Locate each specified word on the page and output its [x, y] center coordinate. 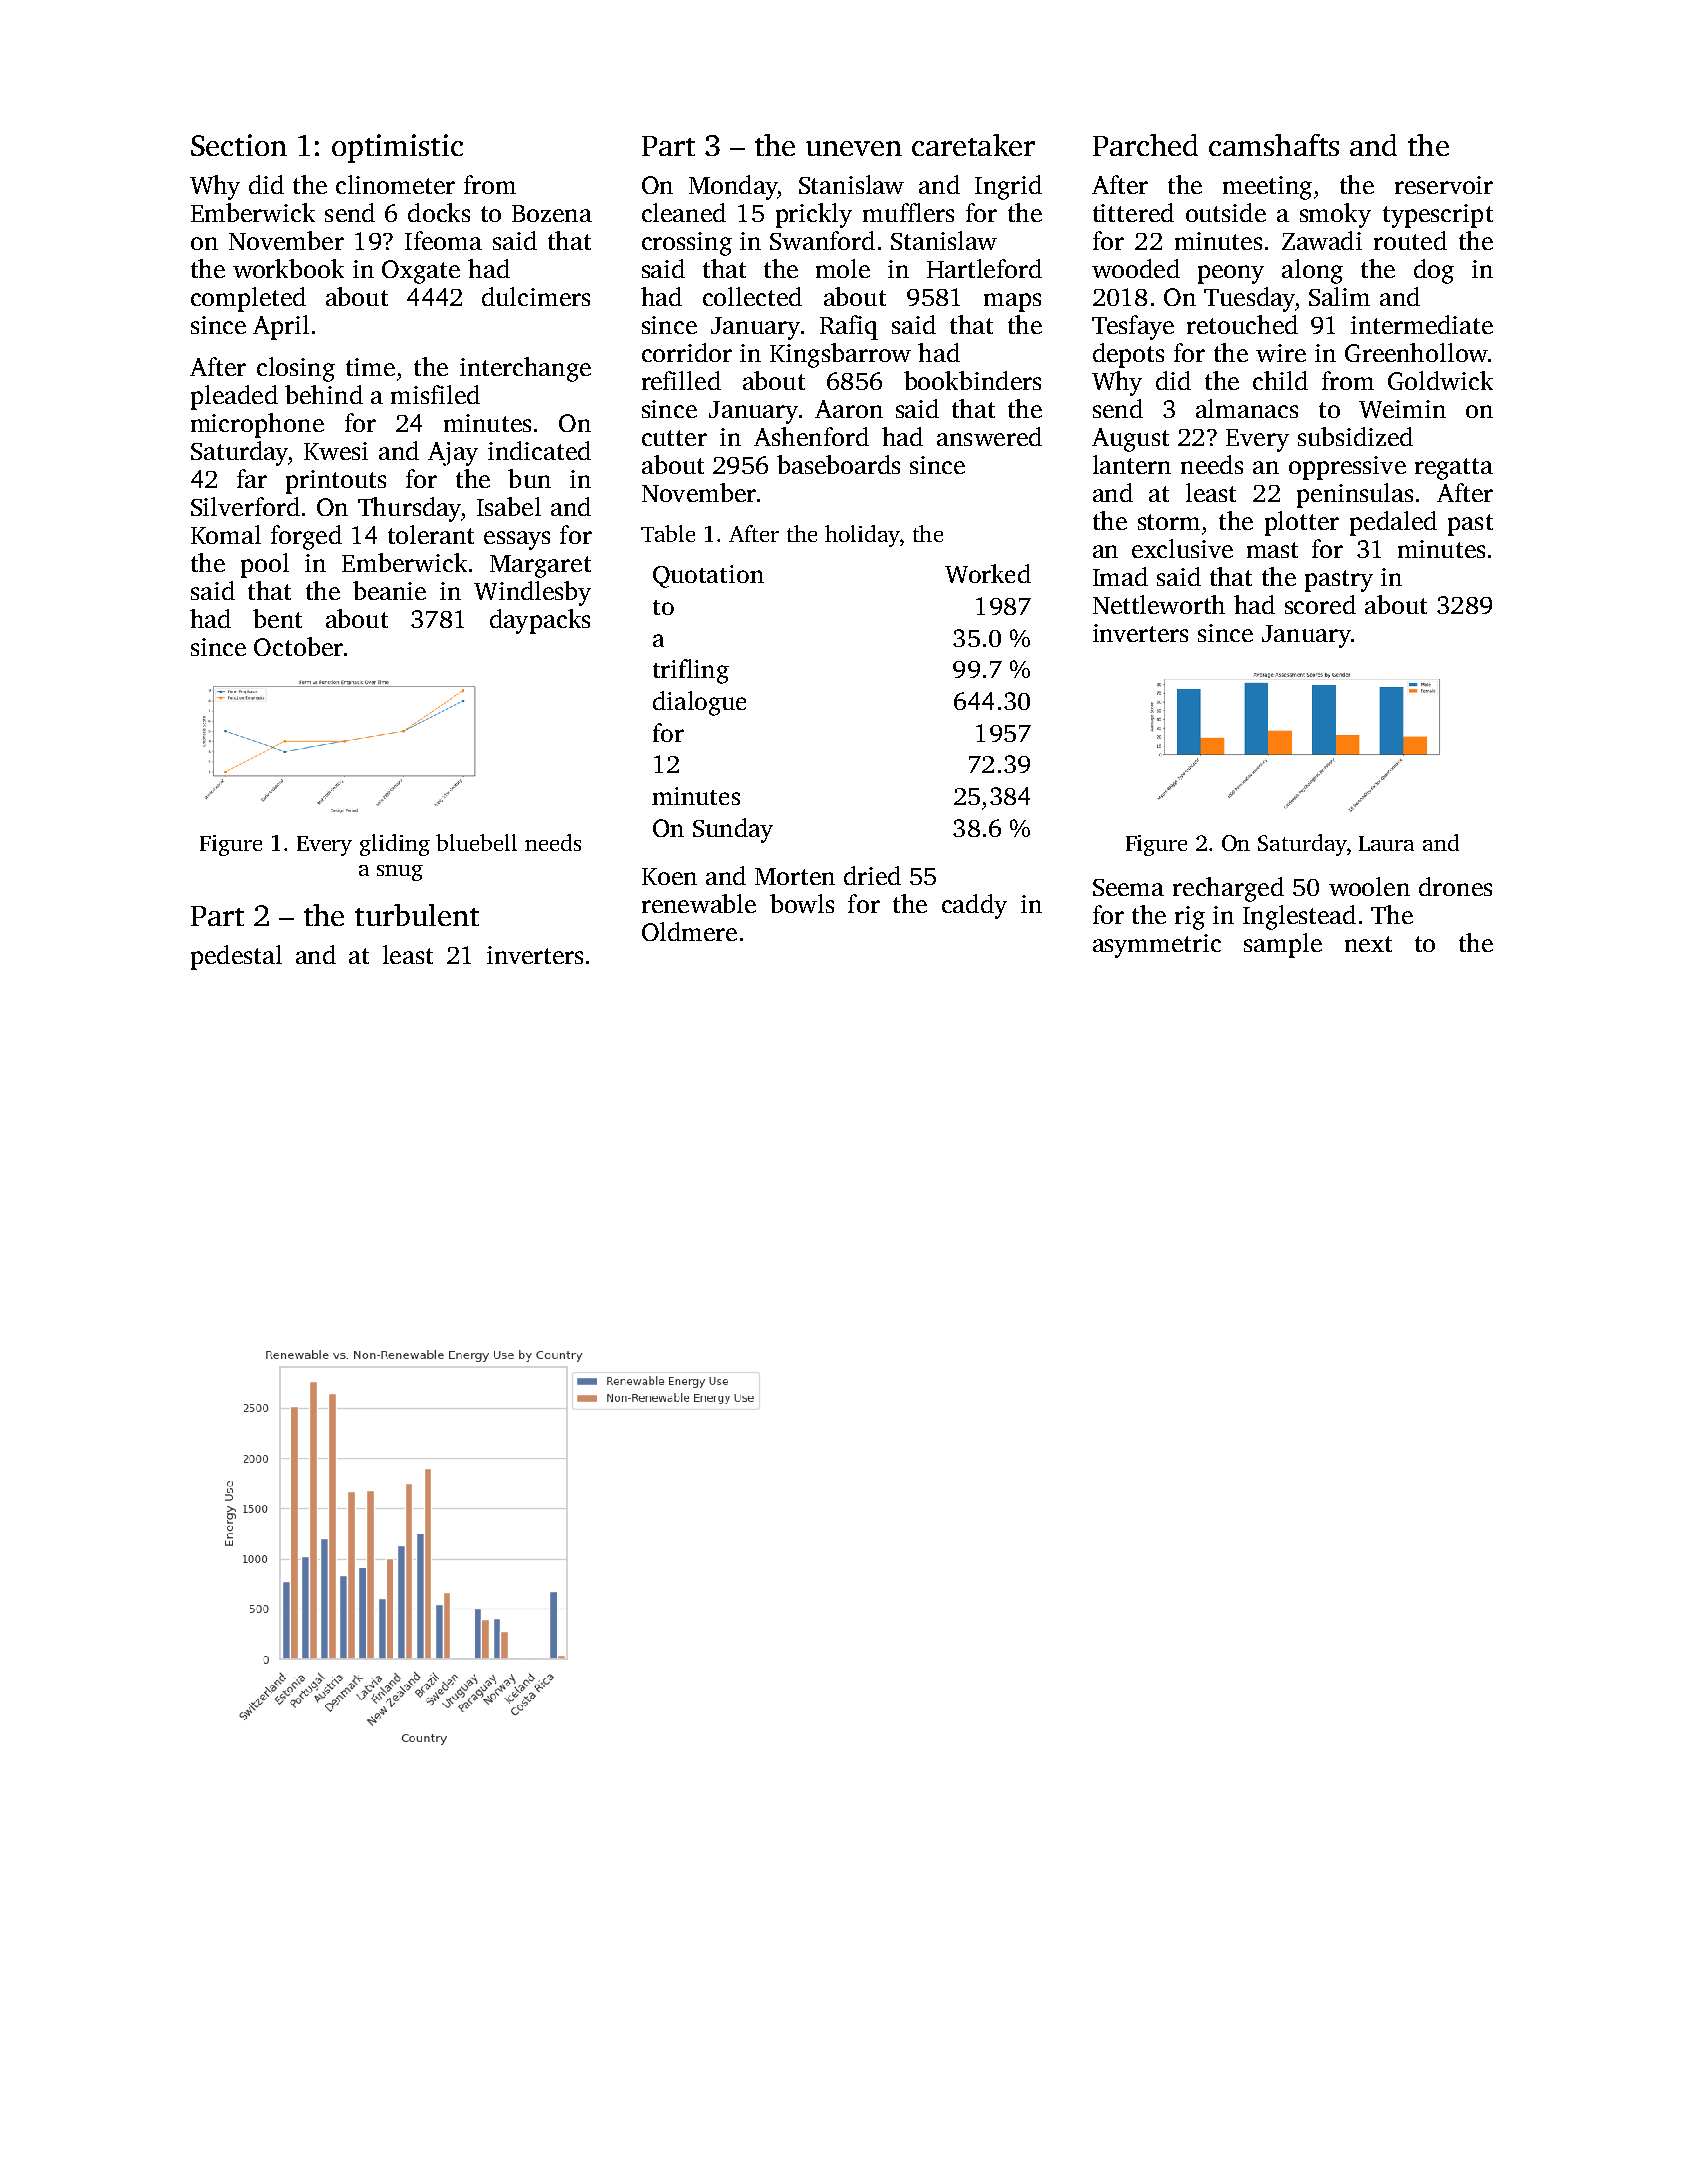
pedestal [236, 957]
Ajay [453, 454]
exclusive [1182, 548]
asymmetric [1157, 946]
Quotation [708, 576]
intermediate [1422, 324]
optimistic [397, 148]
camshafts [1274, 145]
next [1368, 944]
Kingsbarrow [840, 355]
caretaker [973, 145]
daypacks [540, 621]
